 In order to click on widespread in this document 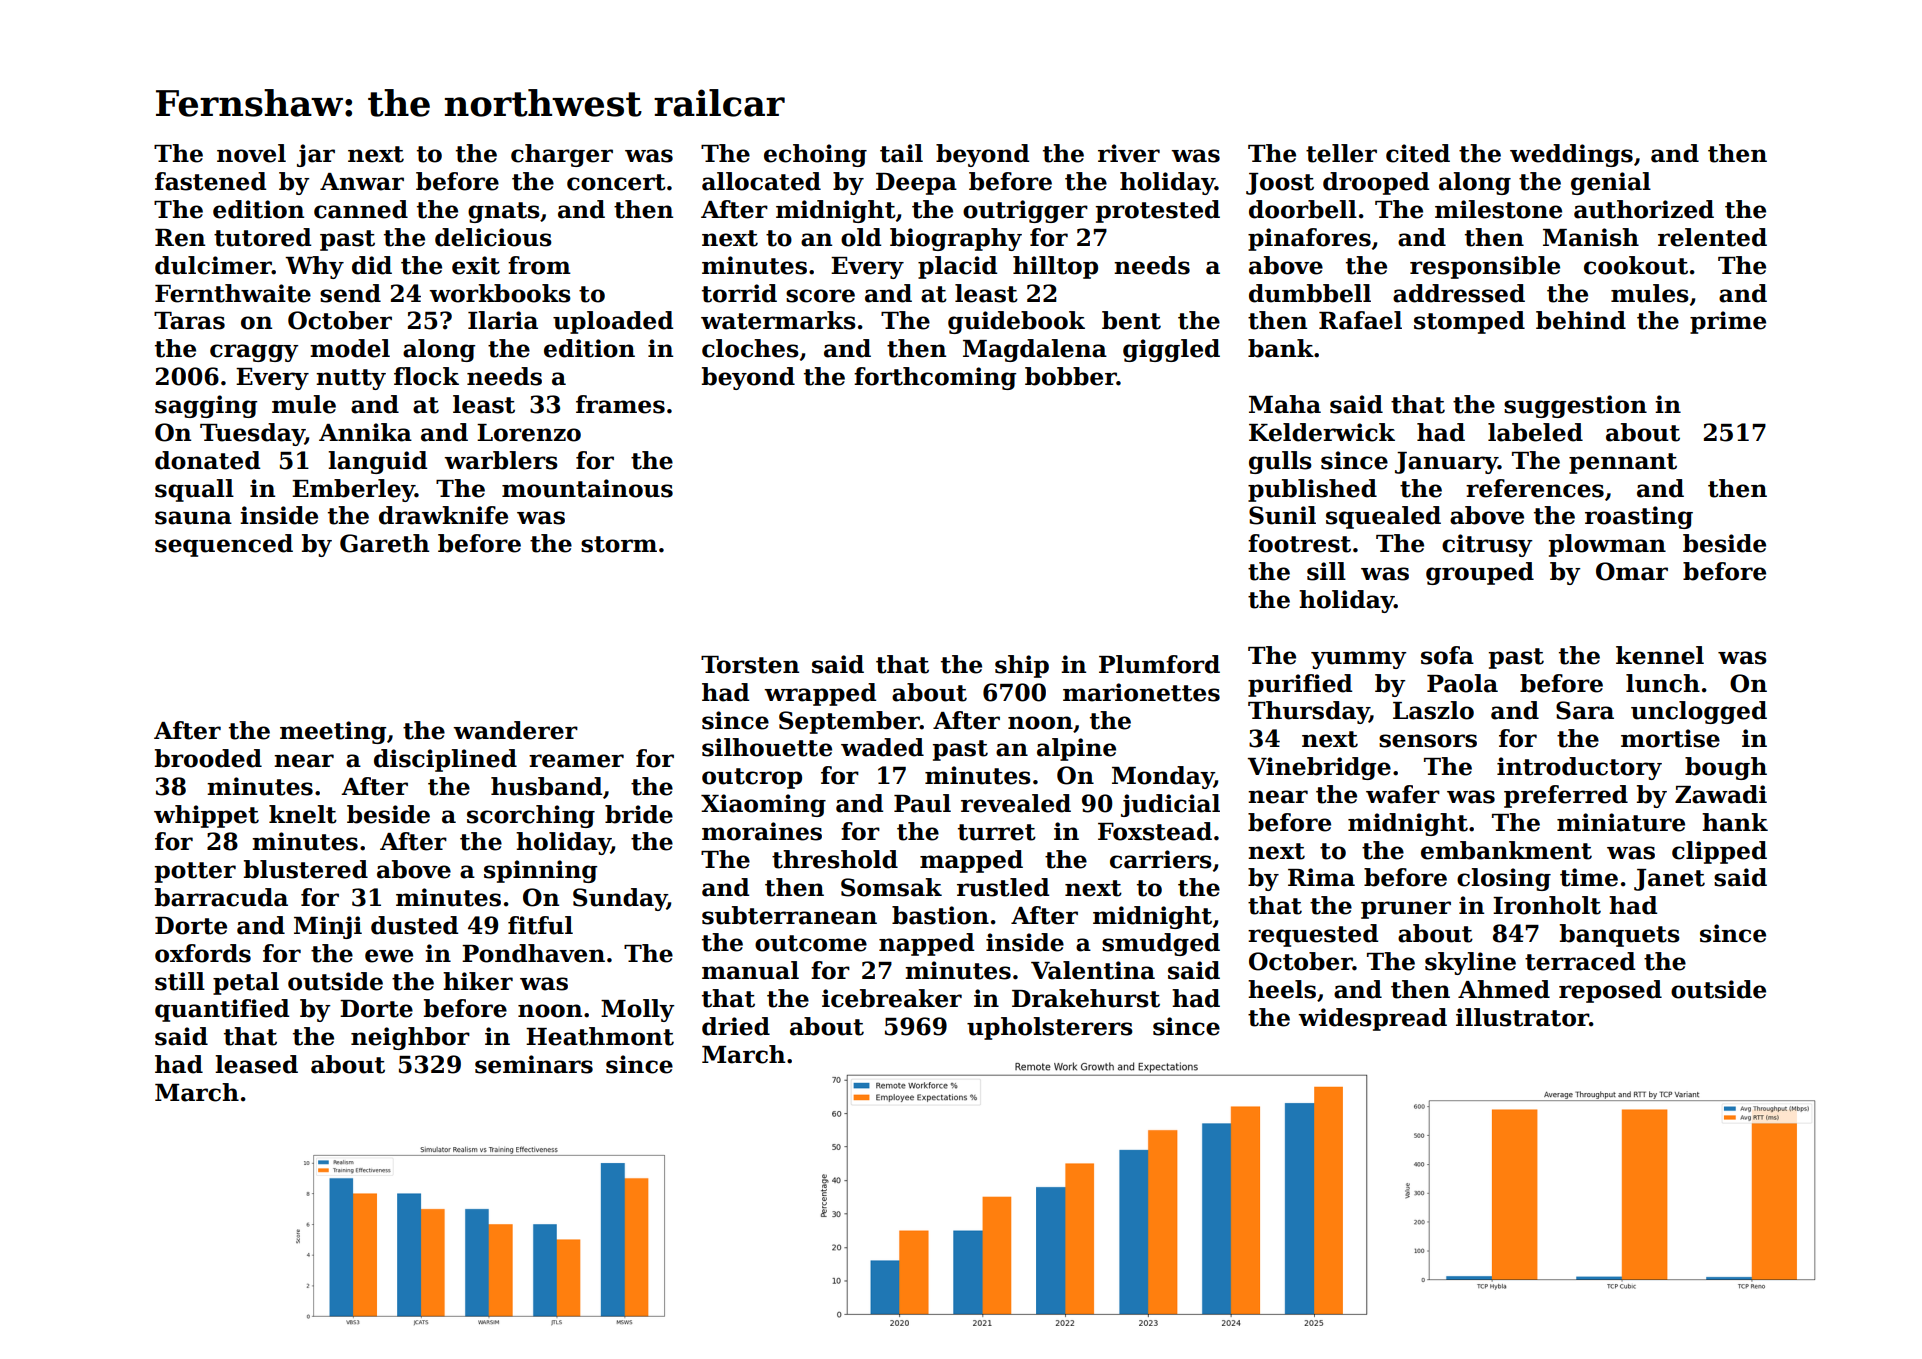, I will do `click(1372, 1019)`.
